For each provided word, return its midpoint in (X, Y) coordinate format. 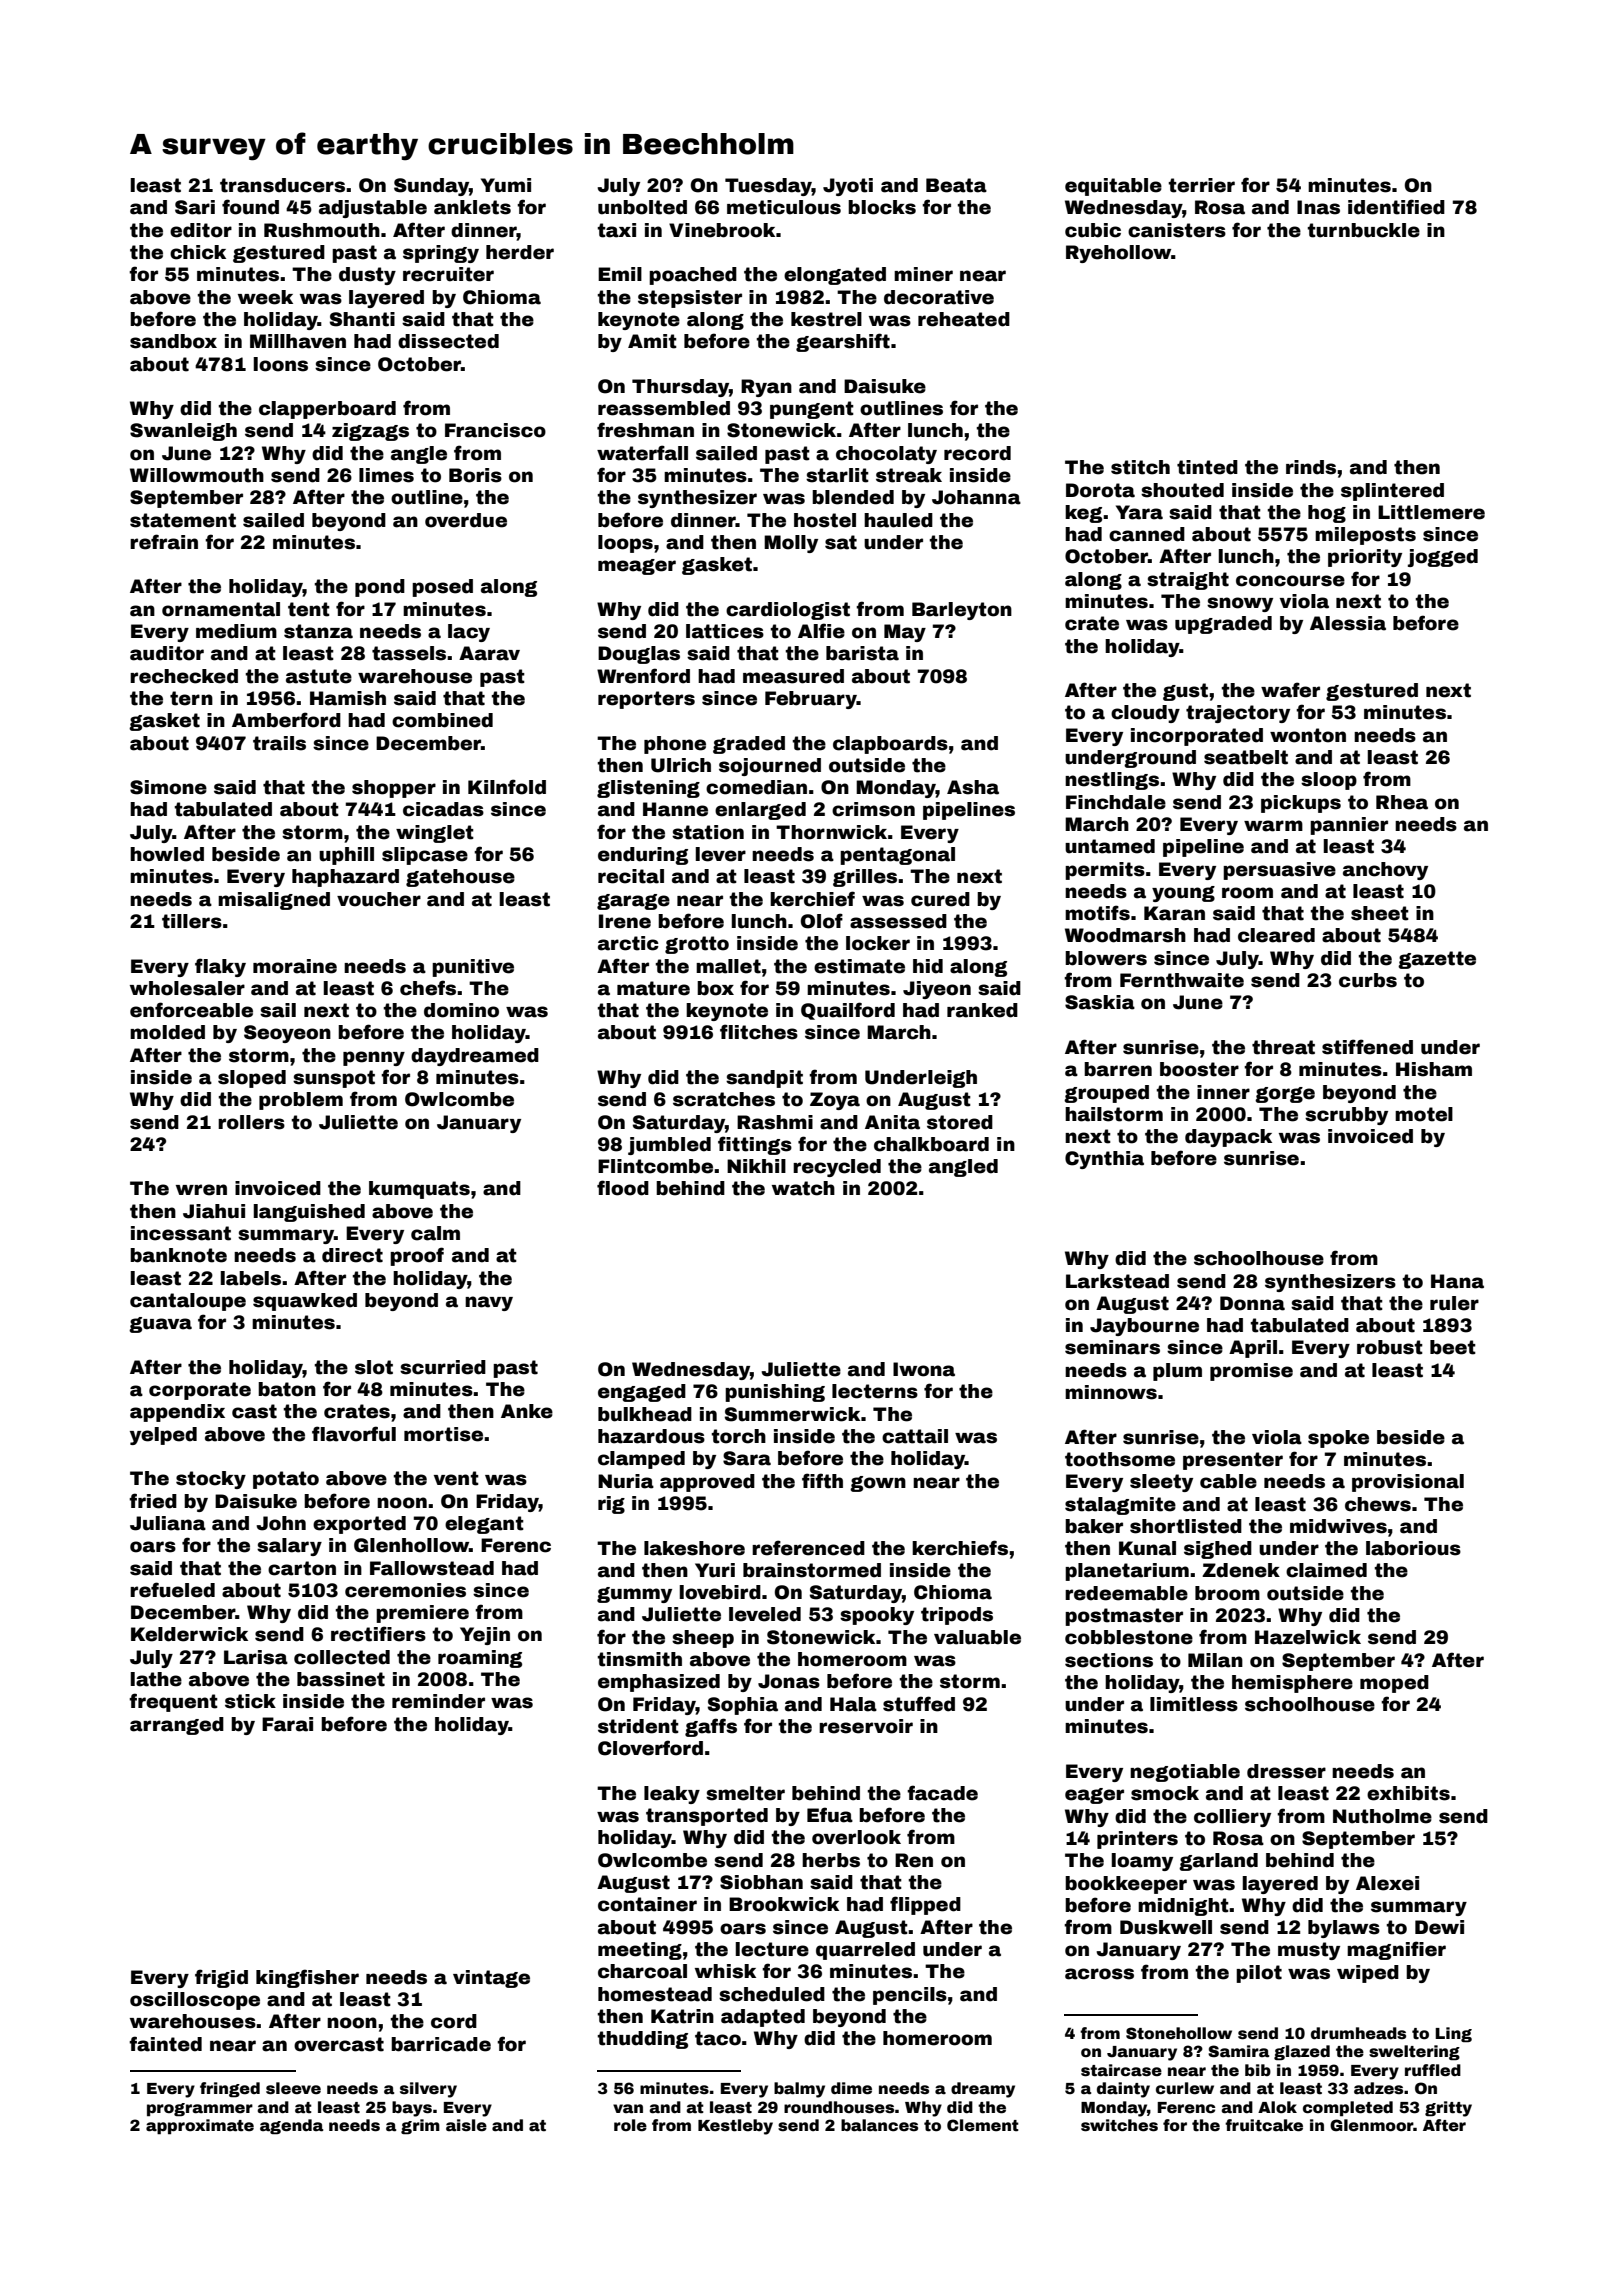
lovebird (720, 1592)
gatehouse (460, 878)
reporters (646, 700)
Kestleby (735, 2127)
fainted (165, 2044)
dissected (448, 341)
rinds (1311, 467)
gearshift (843, 342)
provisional (1408, 1483)
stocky (211, 1480)
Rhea (1402, 802)
